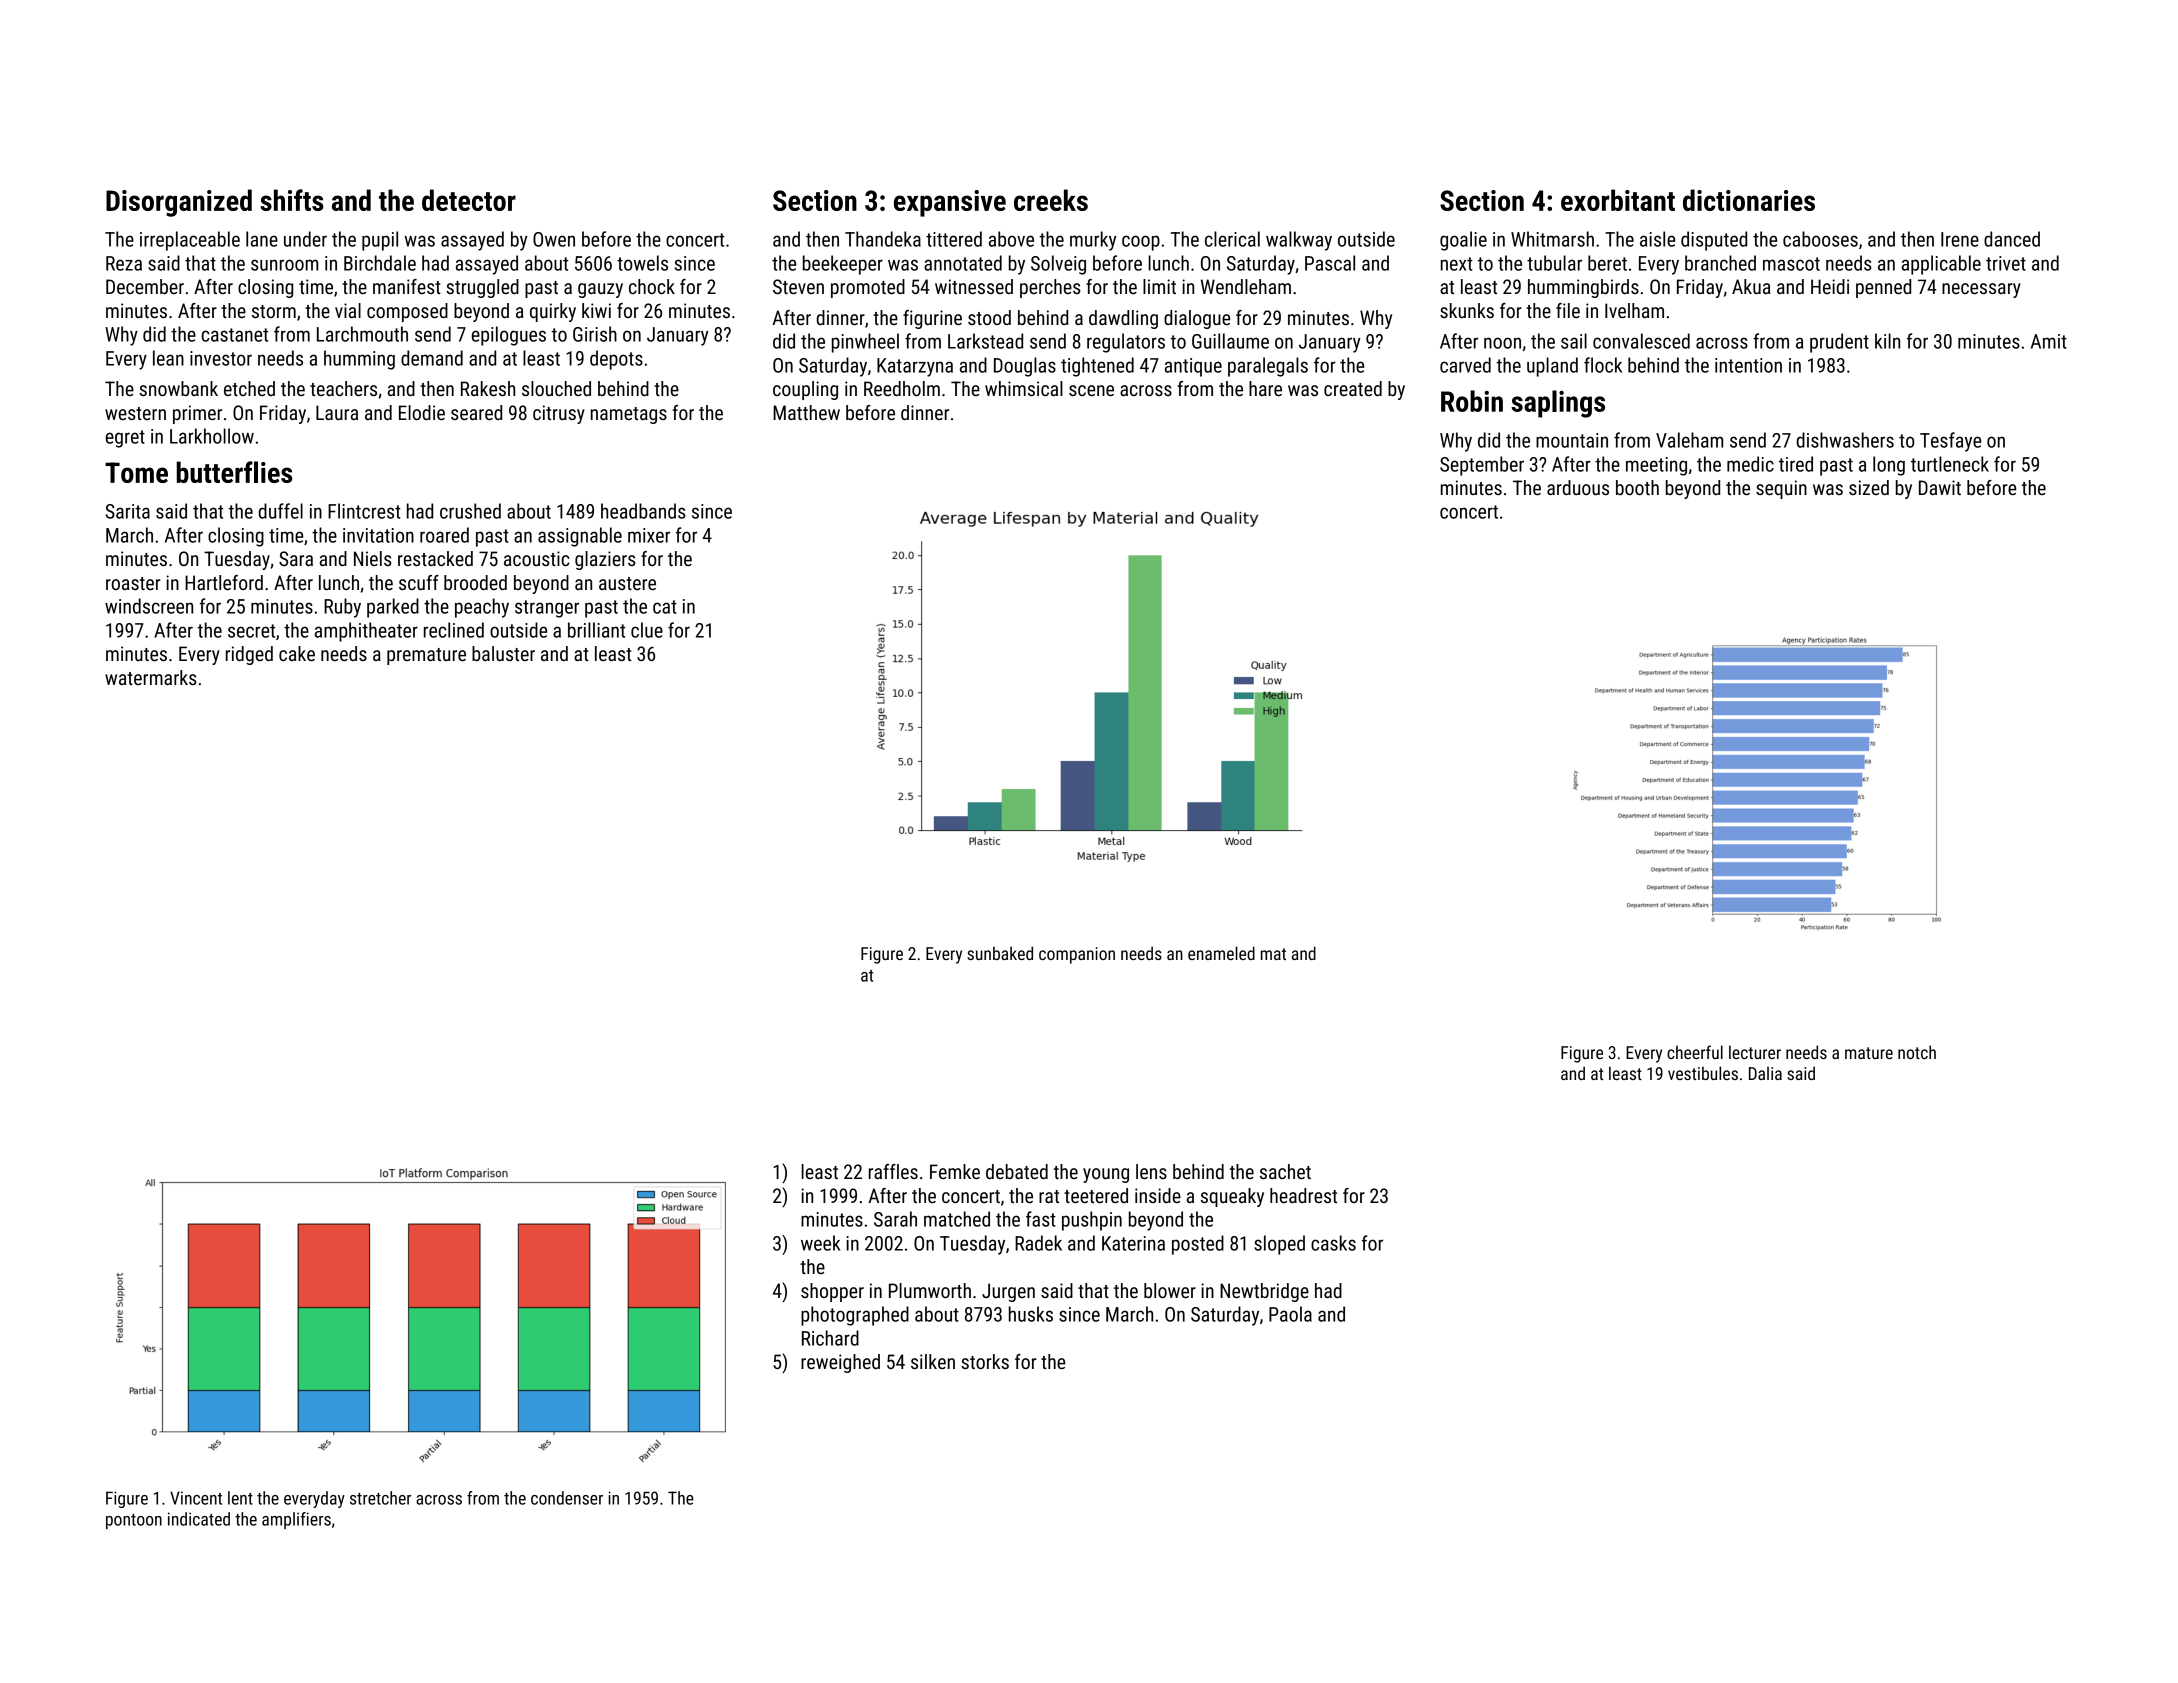  Describe the element at coordinates (1940, 487) in the image. I see `Dawit` at that location.
